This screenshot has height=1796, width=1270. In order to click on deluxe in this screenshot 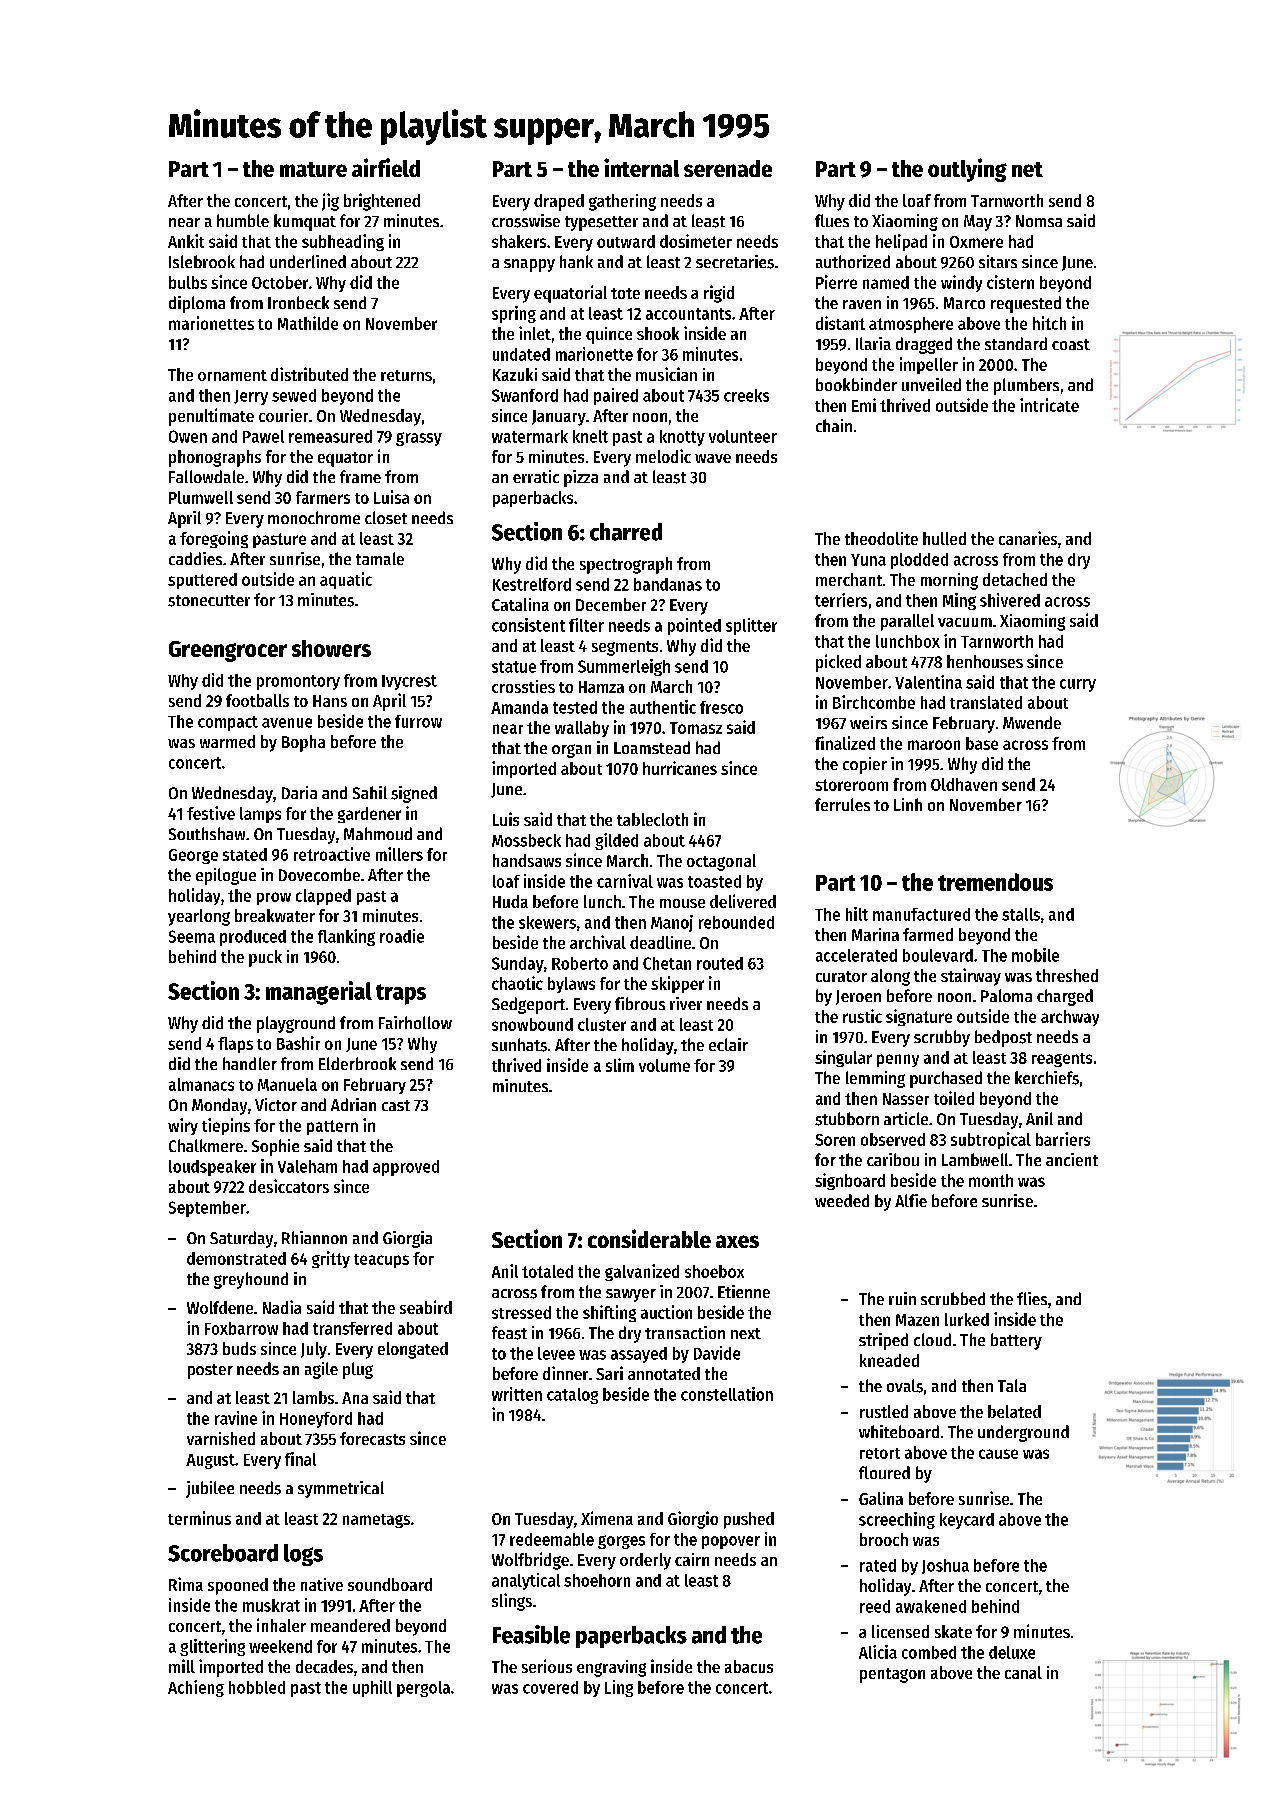, I will do `click(1012, 1652)`.
